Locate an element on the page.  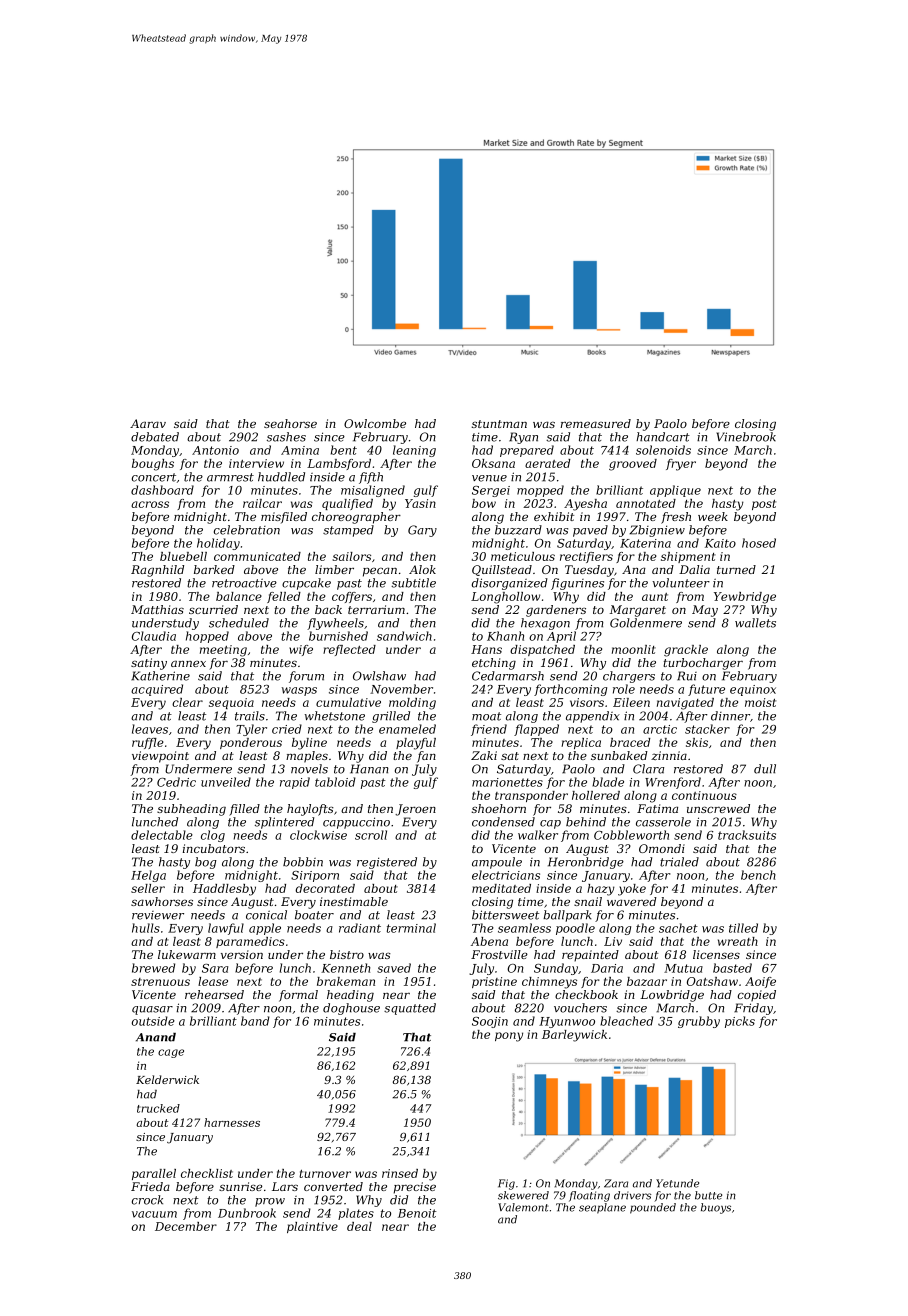
clear is located at coordinates (187, 702).
